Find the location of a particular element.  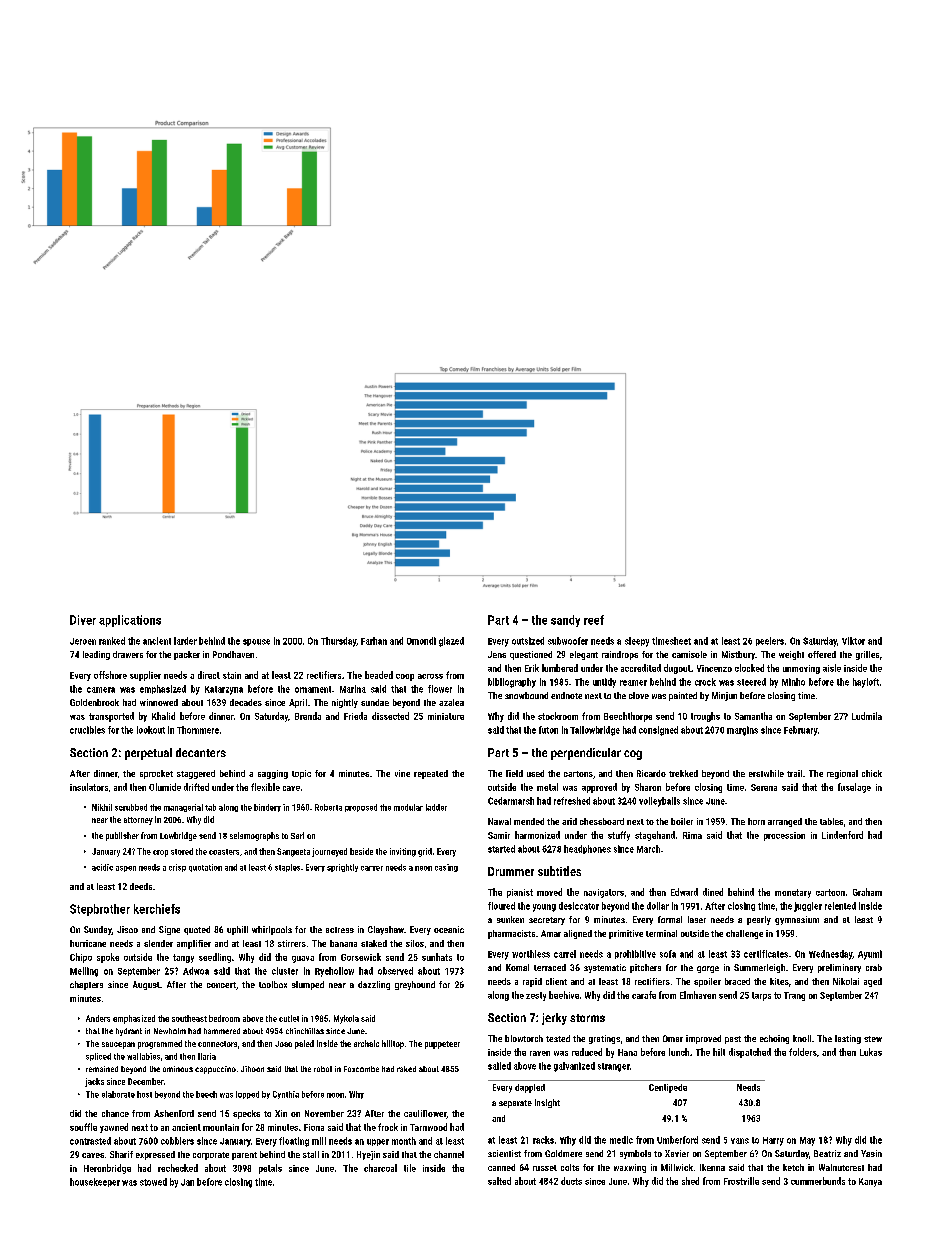

Frieda is located at coordinates (355, 716).
